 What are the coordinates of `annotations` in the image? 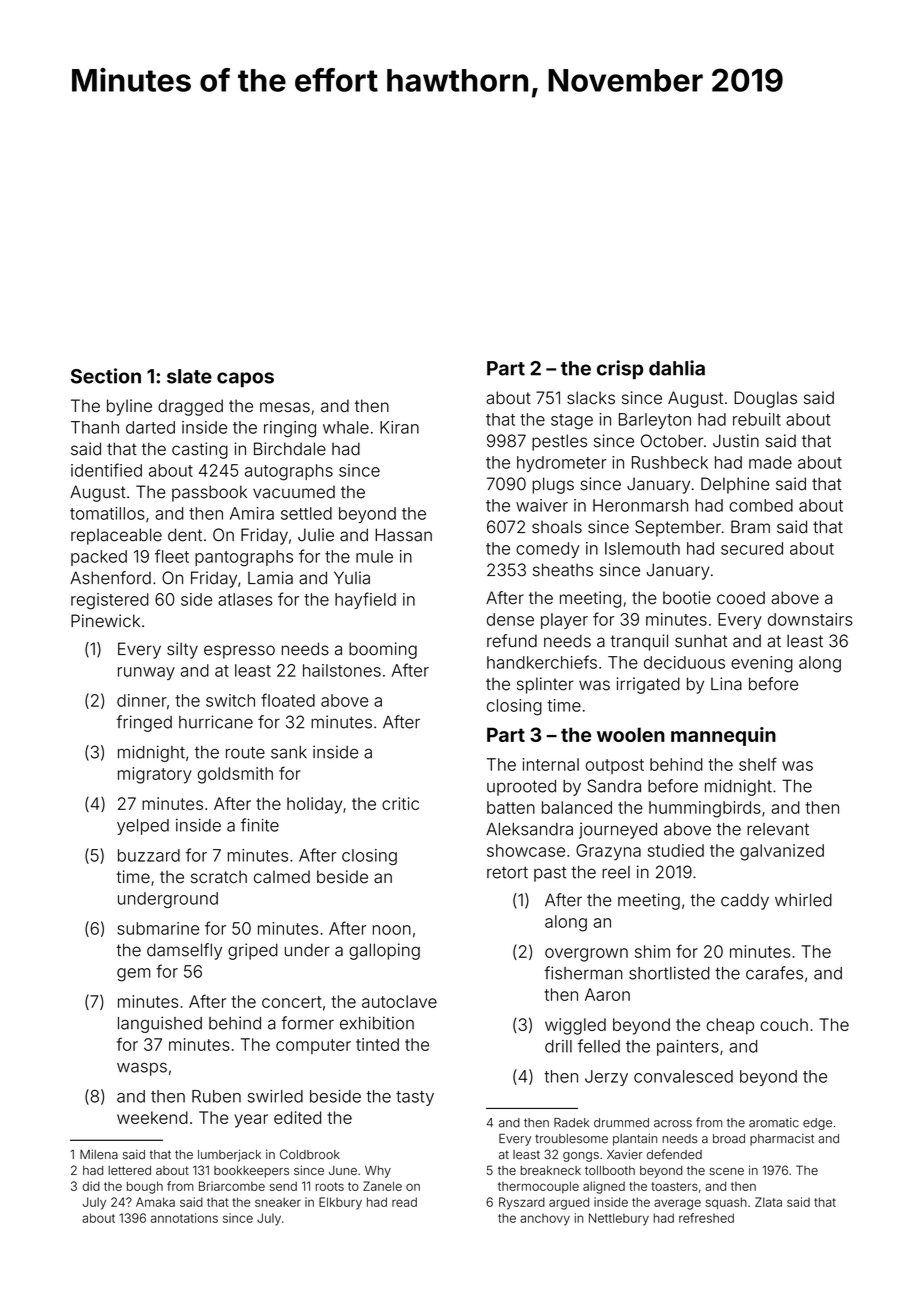 It's located at (184, 1218).
